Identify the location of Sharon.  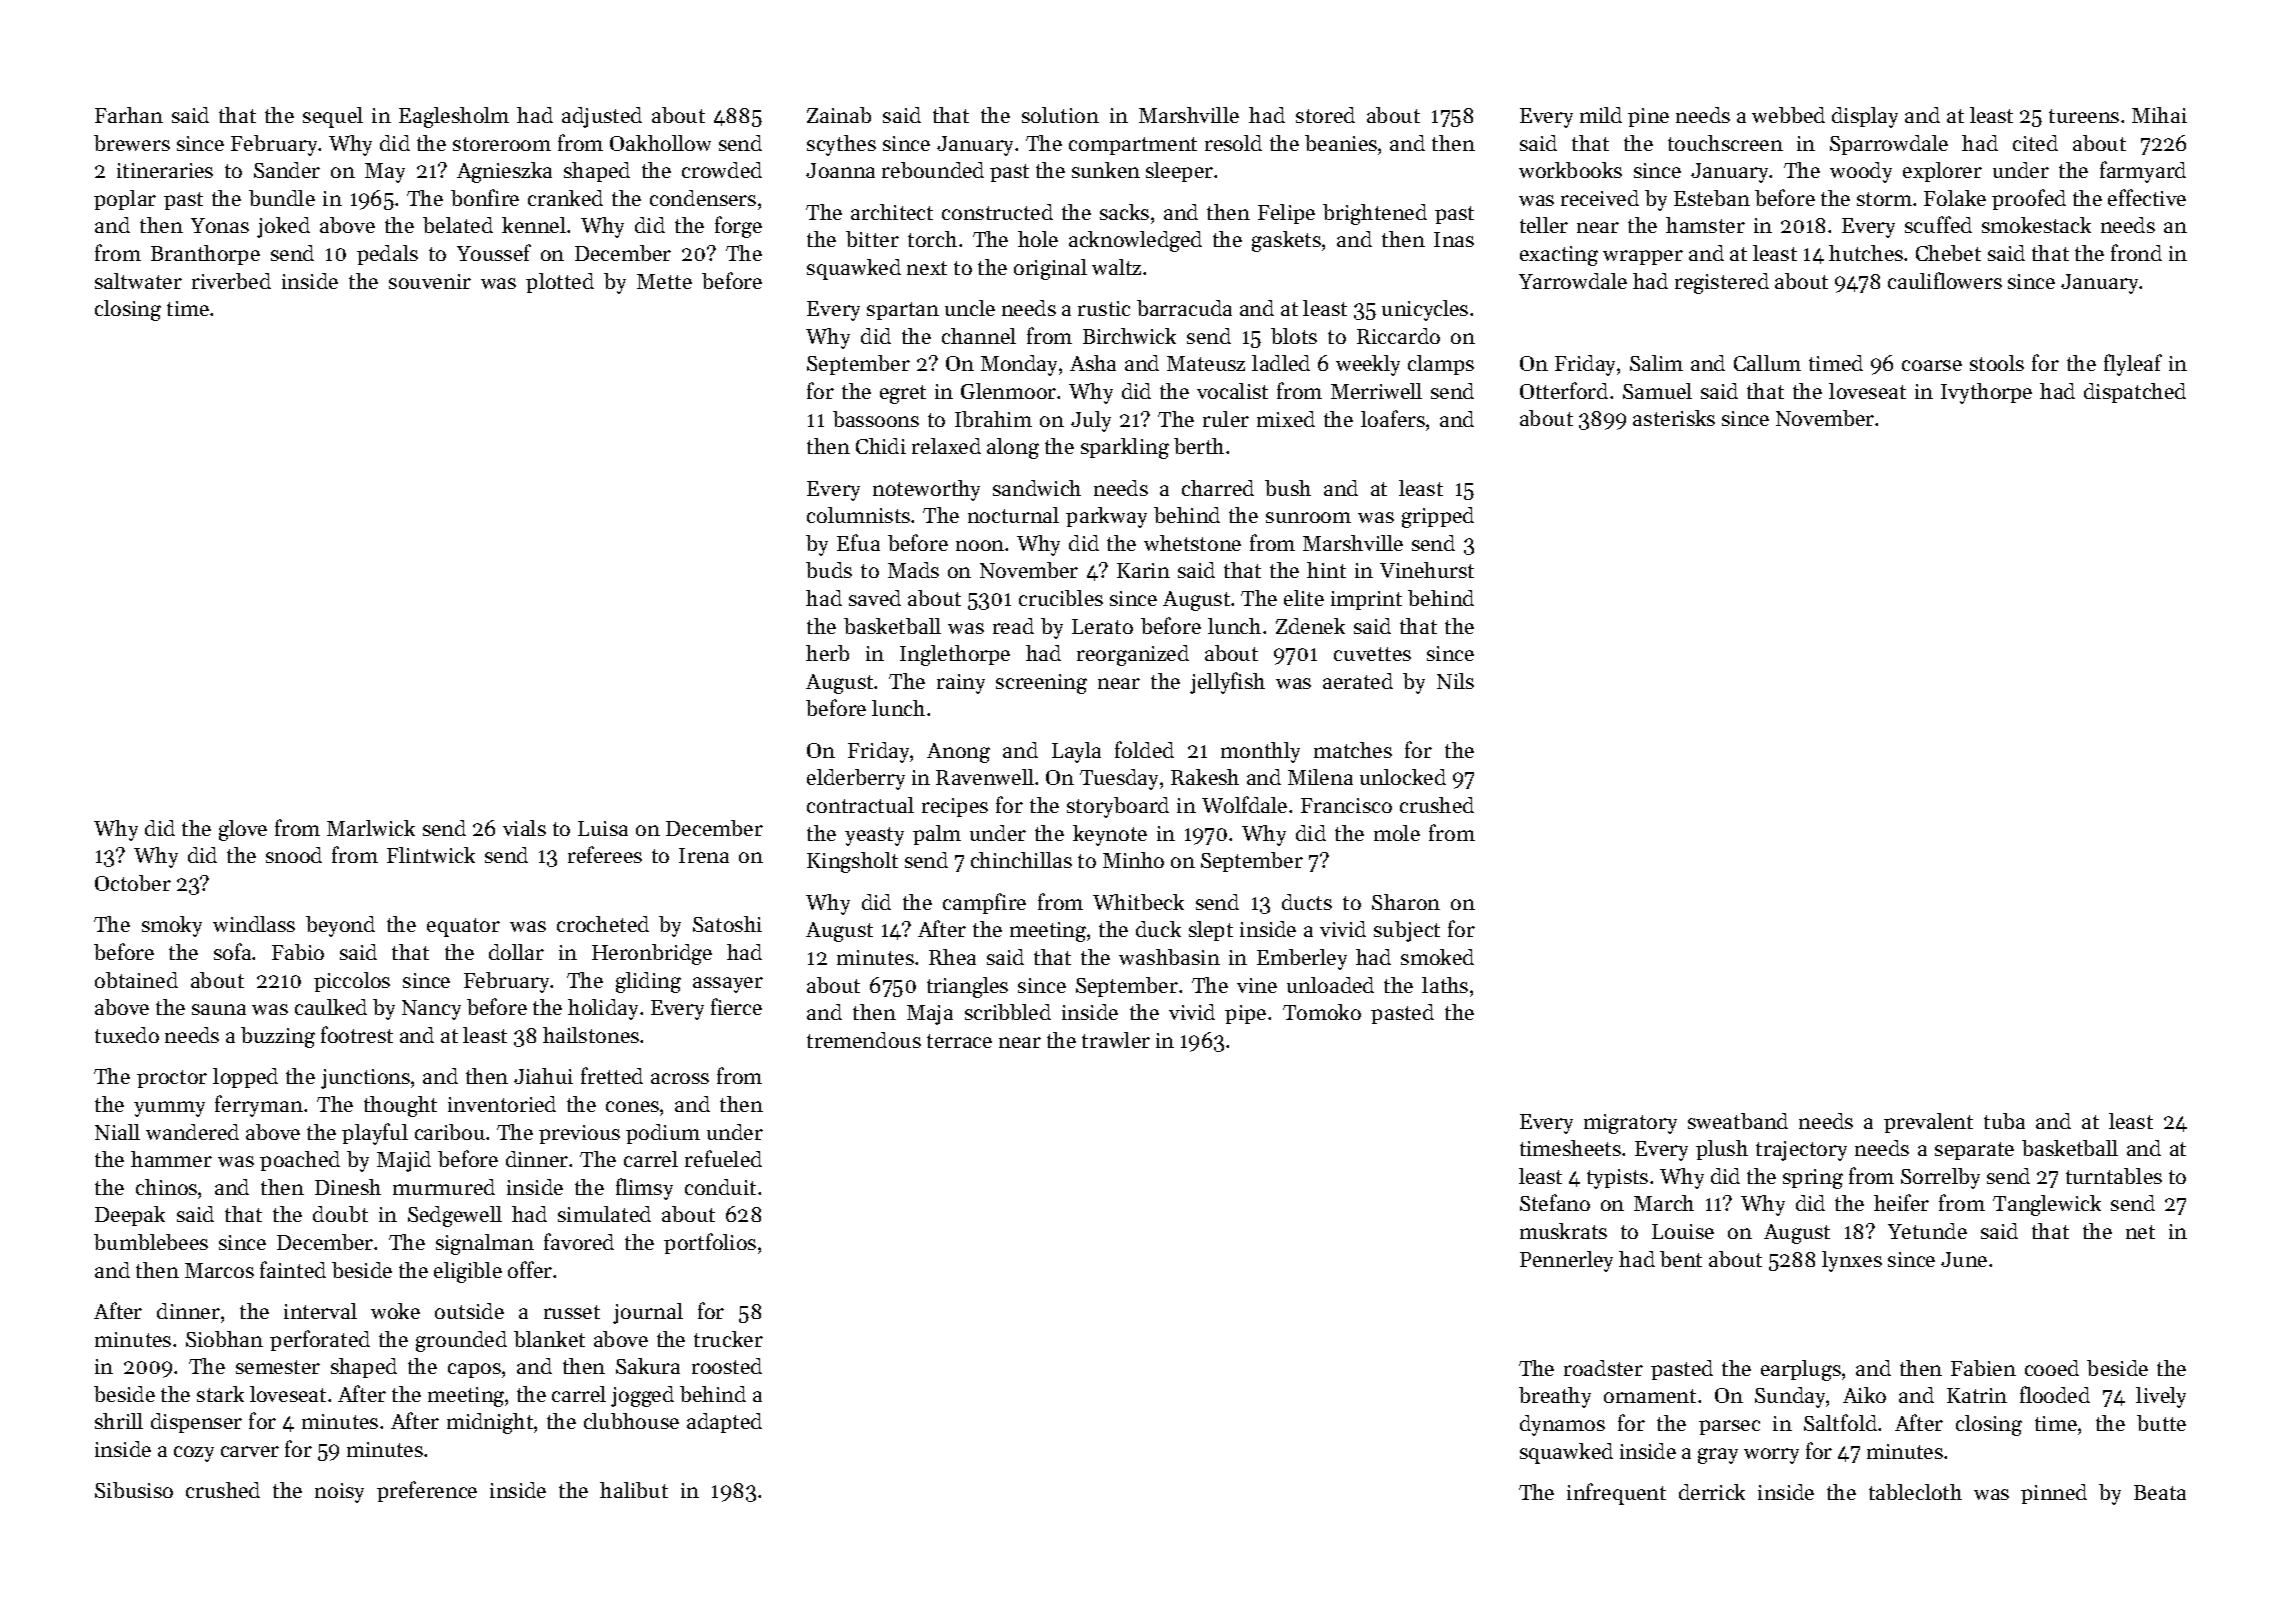
(1406, 902).
